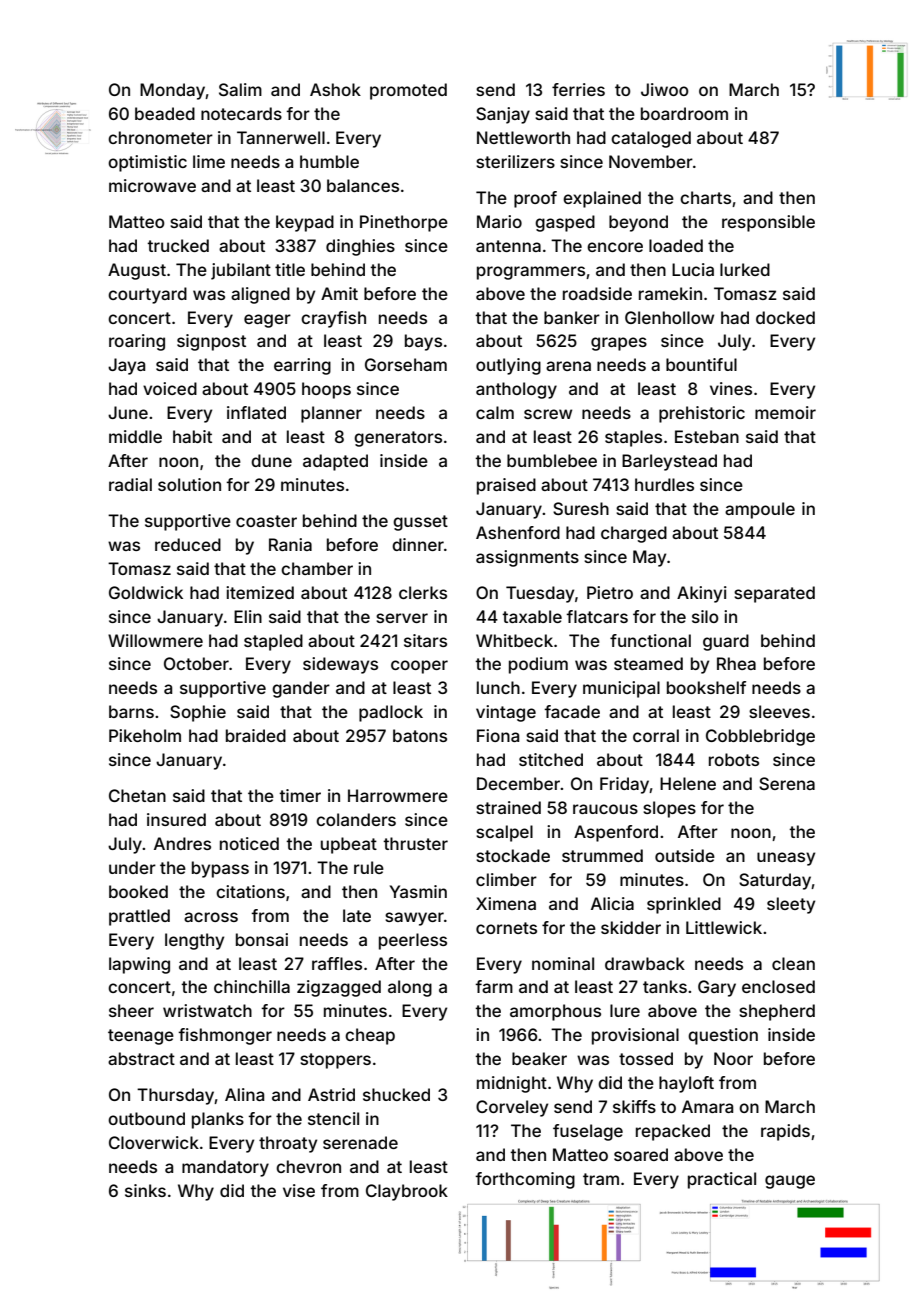  What do you see at coordinates (525, 1180) in the page?
I see `forthcoming` at bounding box center [525, 1180].
